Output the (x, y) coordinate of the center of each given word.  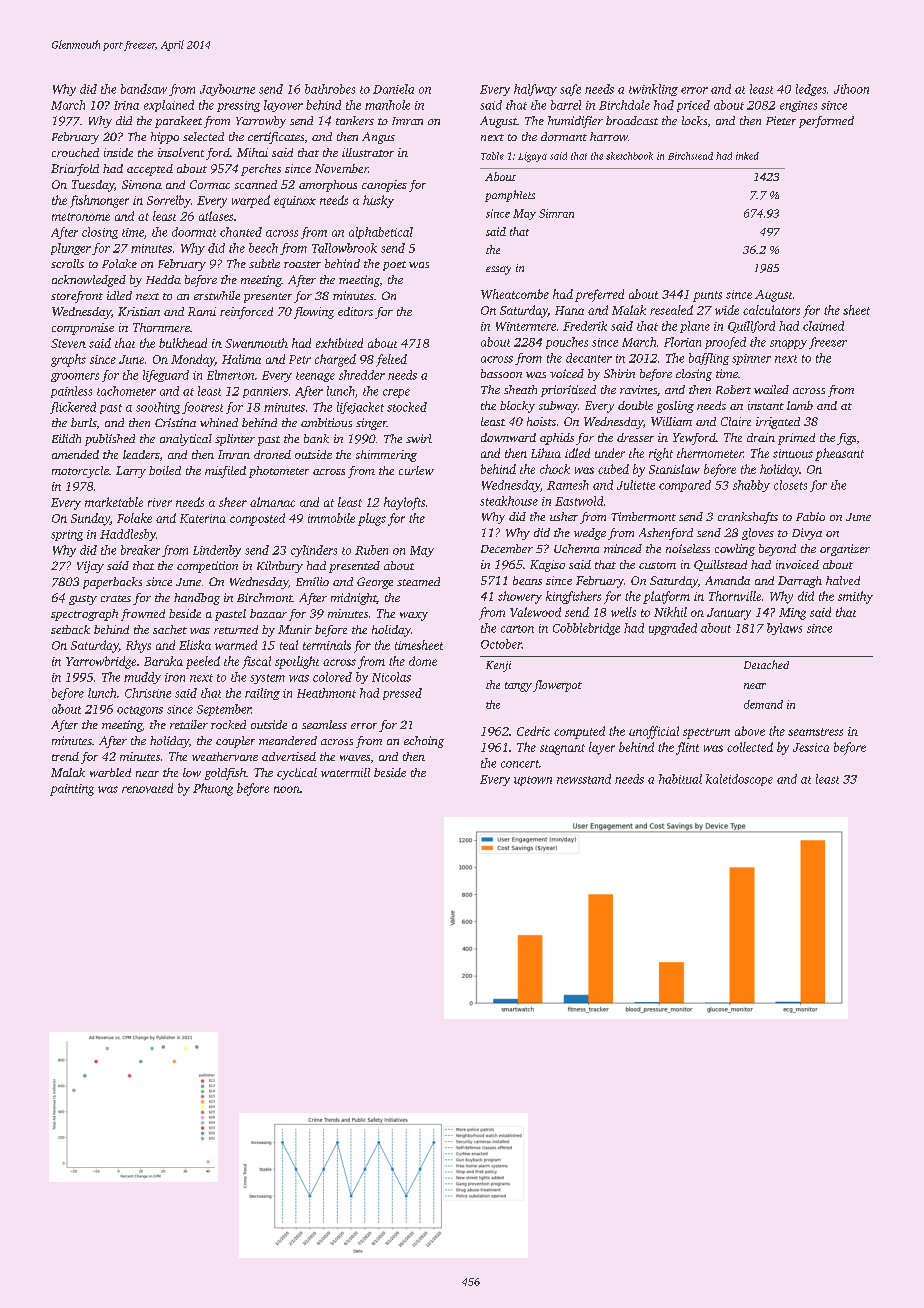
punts (707, 296)
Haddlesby (128, 535)
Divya (807, 534)
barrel (566, 105)
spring (67, 535)
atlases (216, 216)
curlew (416, 470)
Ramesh (568, 485)
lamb (800, 405)
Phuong (213, 789)
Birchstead (690, 156)
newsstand (584, 779)
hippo (165, 138)
